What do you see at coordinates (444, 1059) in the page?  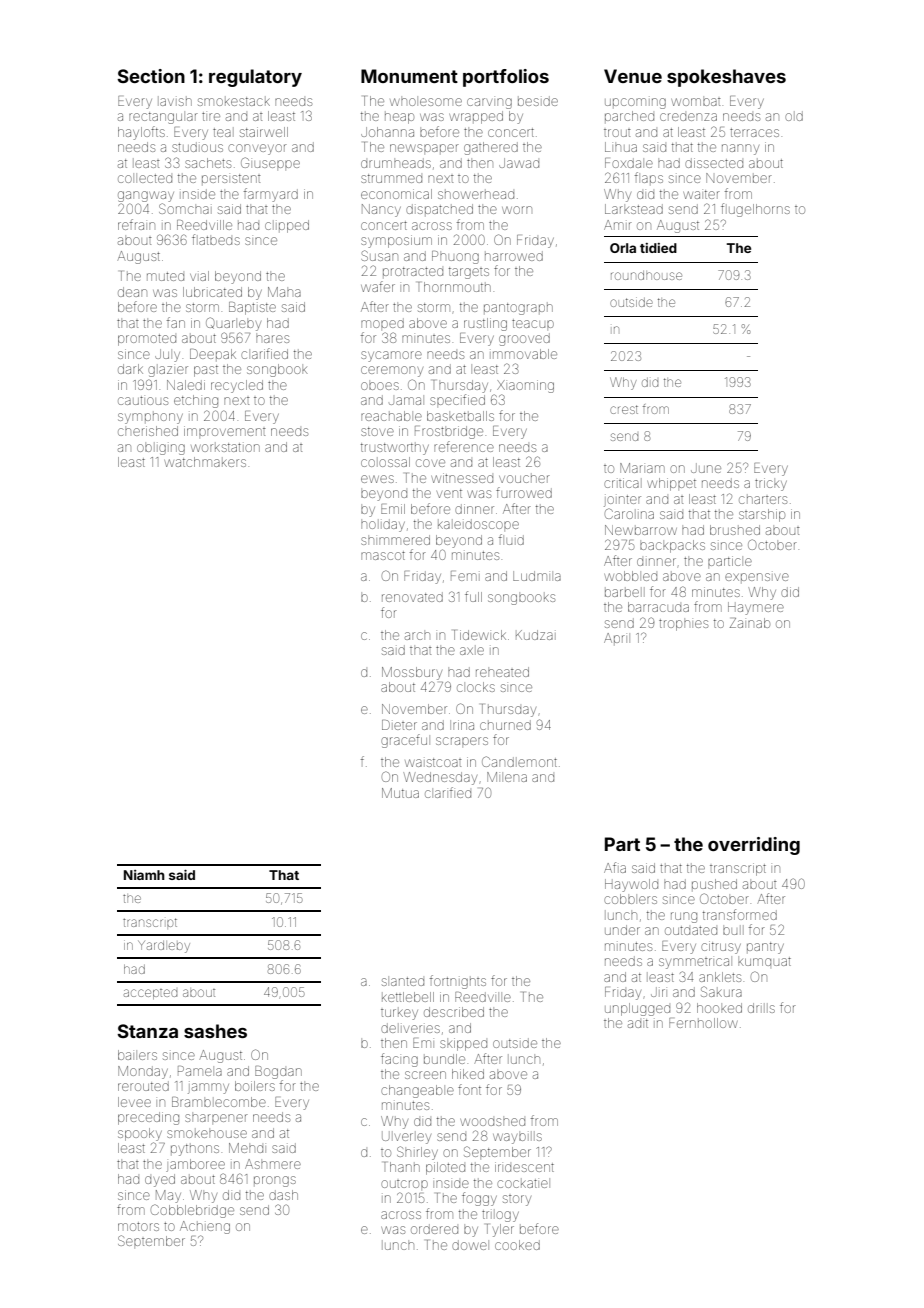 I see `bundle` at bounding box center [444, 1059].
